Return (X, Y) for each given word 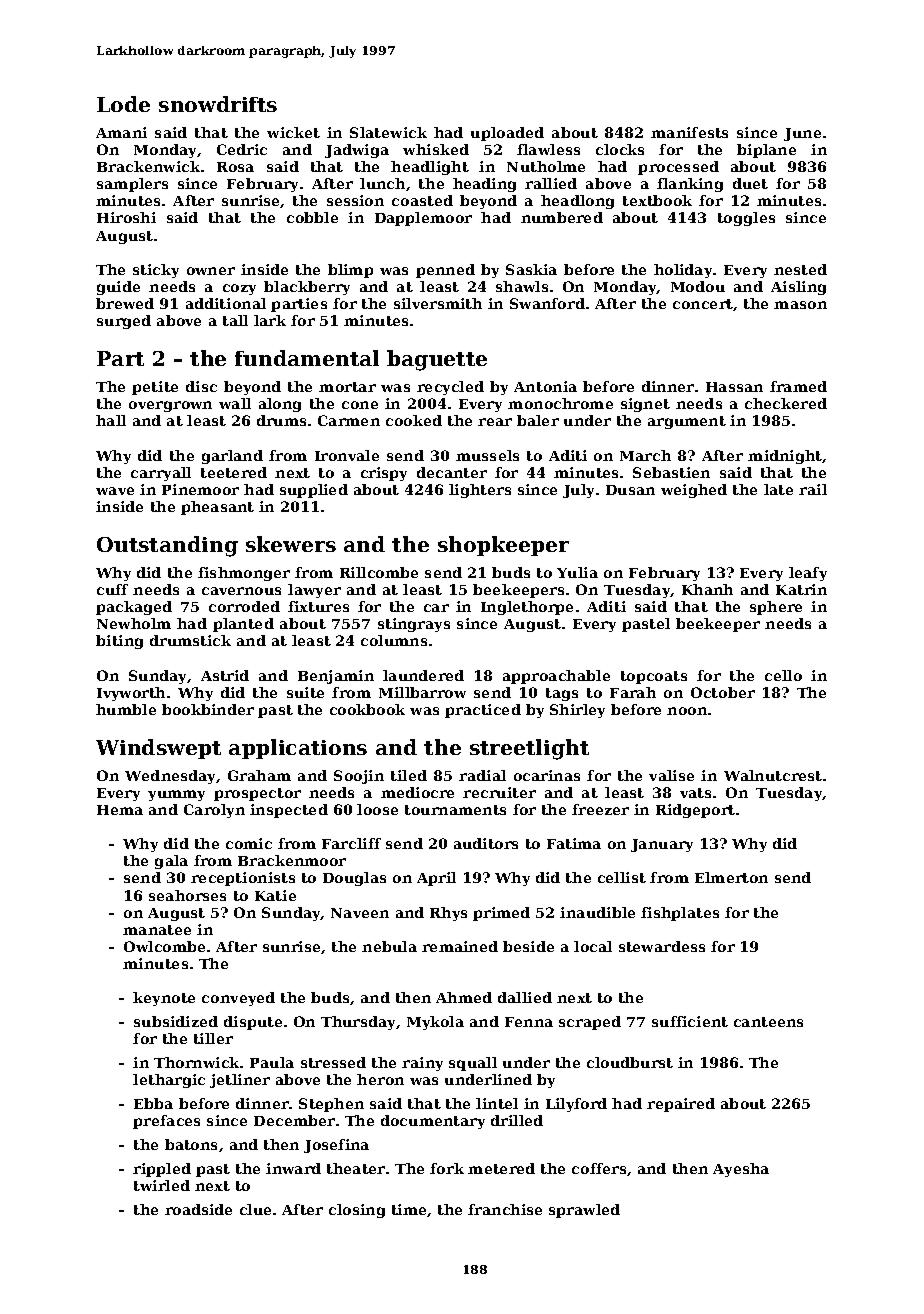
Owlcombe (164, 946)
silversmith (438, 303)
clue (255, 1209)
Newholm (134, 623)
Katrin (801, 589)
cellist (622, 877)
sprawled (584, 1211)
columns (394, 640)
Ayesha (741, 1170)
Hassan (734, 387)
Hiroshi (126, 217)
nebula (389, 946)
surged (124, 322)
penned (445, 271)
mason (800, 305)
